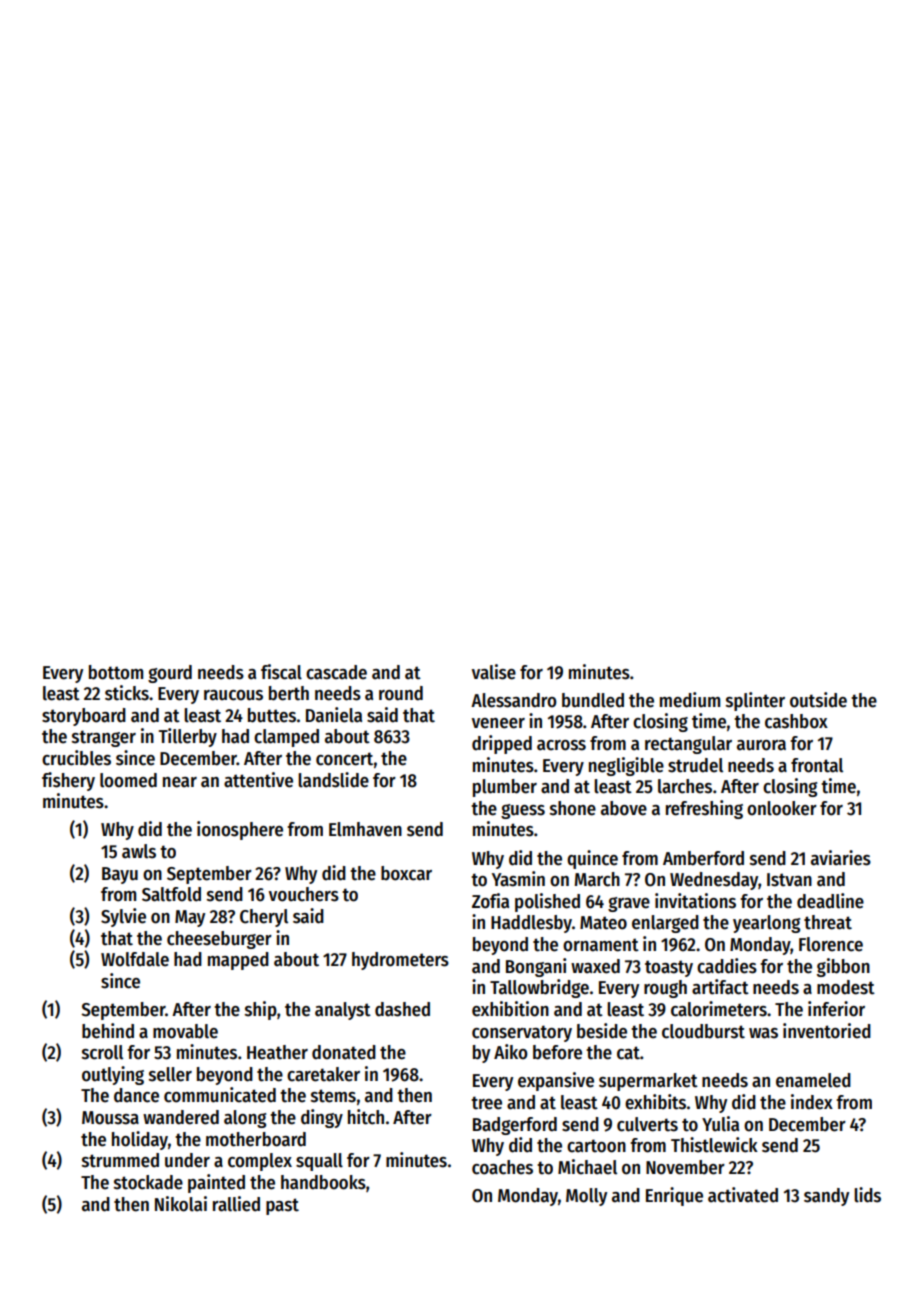 Image resolution: width=924 pixels, height=1308 pixels. What do you see at coordinates (333, 780) in the screenshot?
I see `landslide` at bounding box center [333, 780].
